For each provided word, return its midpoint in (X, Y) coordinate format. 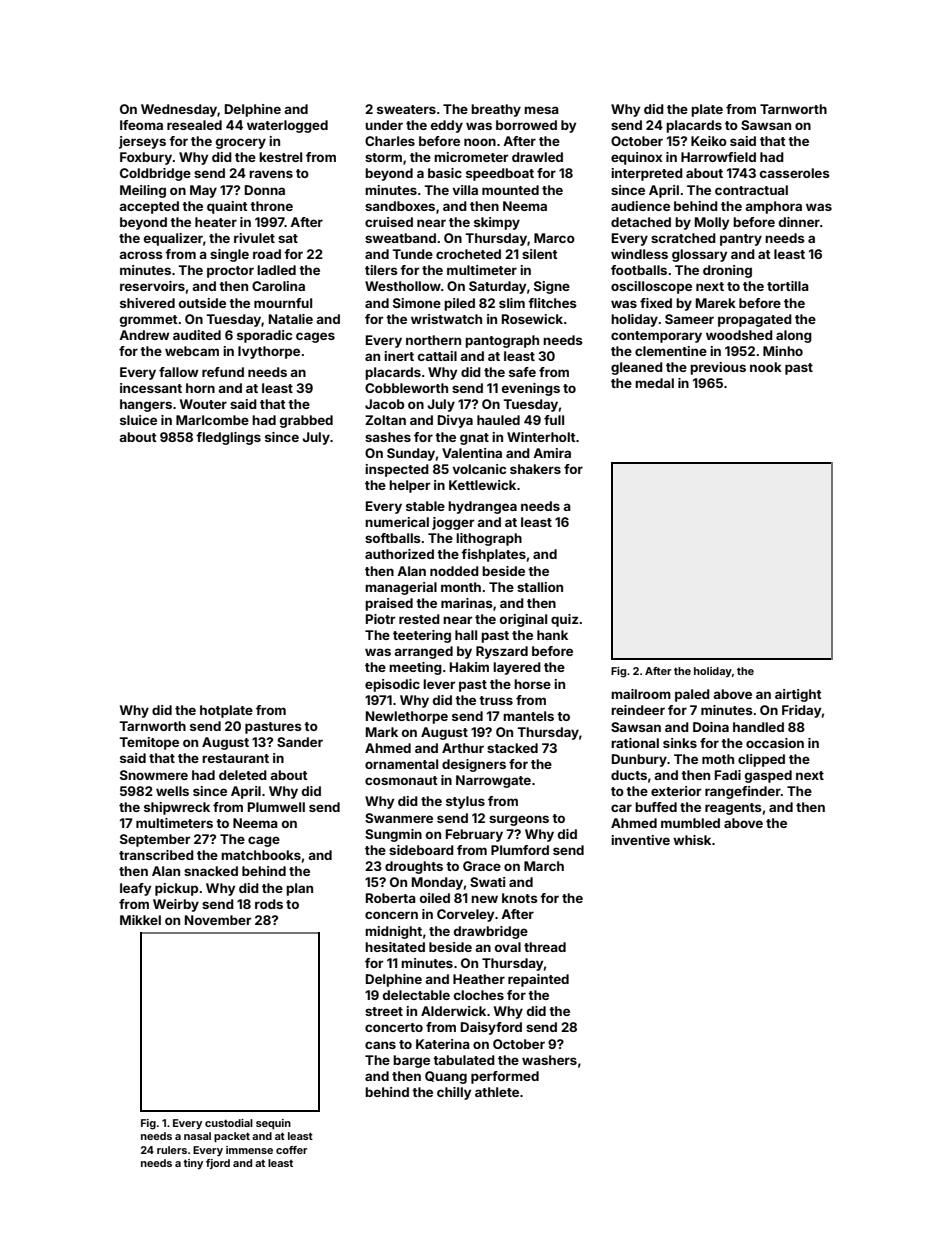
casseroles (795, 173)
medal (654, 383)
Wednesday (179, 110)
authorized (399, 554)
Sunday (411, 454)
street (384, 1011)
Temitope (149, 743)
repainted (538, 980)
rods (269, 904)
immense (249, 1150)
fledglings (228, 438)
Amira (552, 453)
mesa (541, 110)
